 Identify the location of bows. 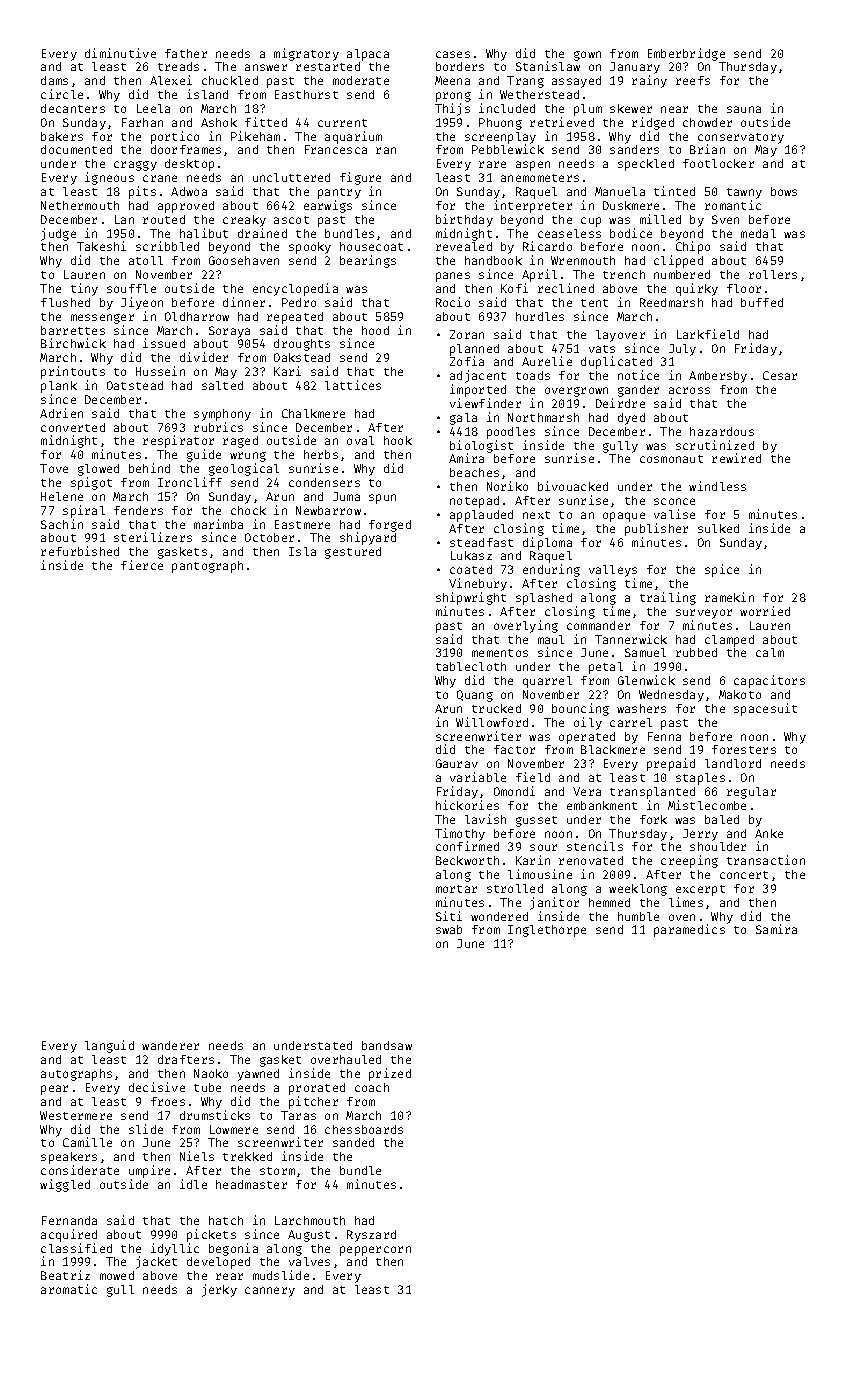
(784, 191).
